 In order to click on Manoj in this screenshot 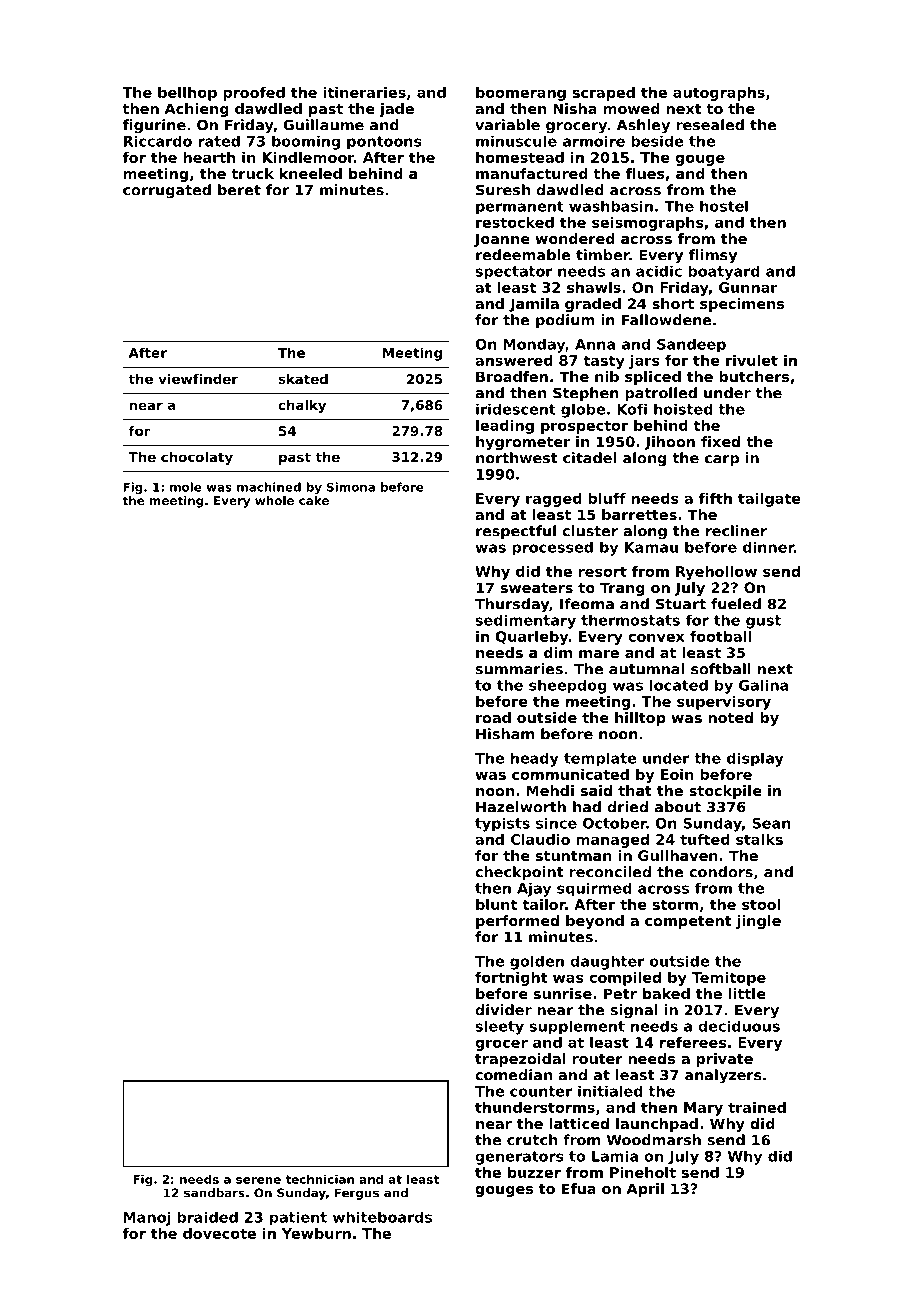, I will do `click(147, 1219)`.
